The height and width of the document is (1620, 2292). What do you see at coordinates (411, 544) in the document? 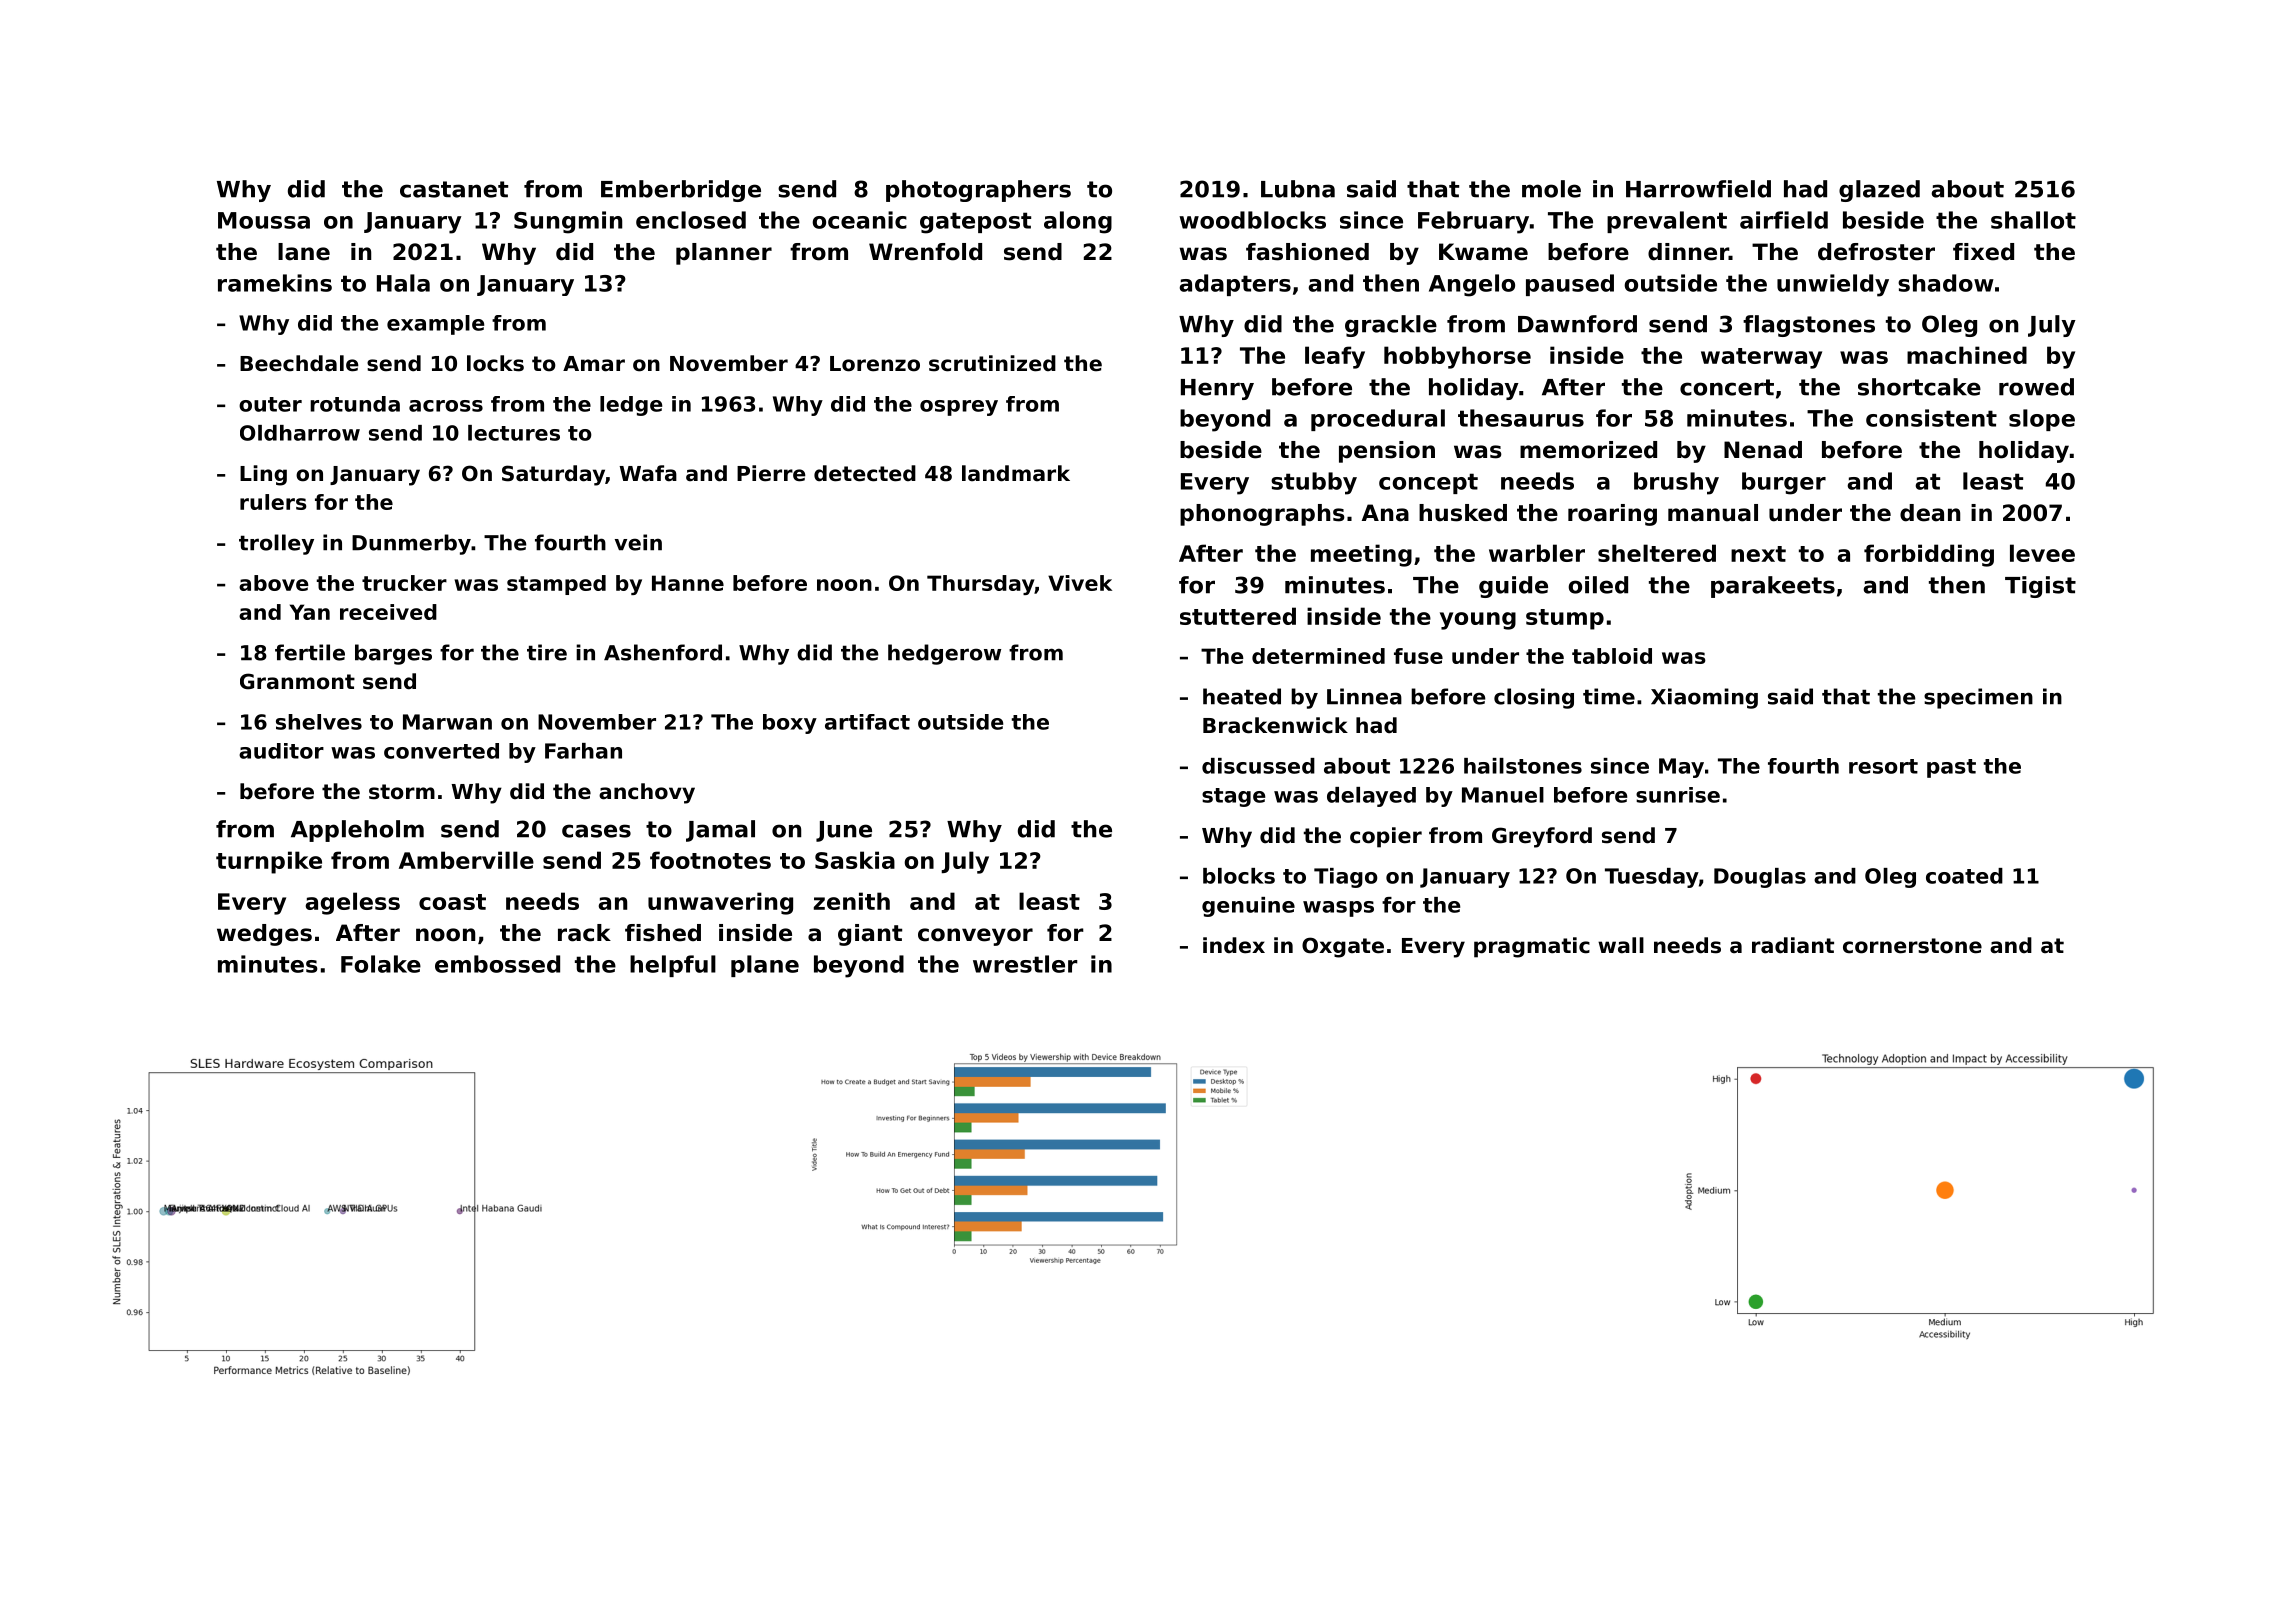
I see `Dunmerby` at bounding box center [411, 544].
